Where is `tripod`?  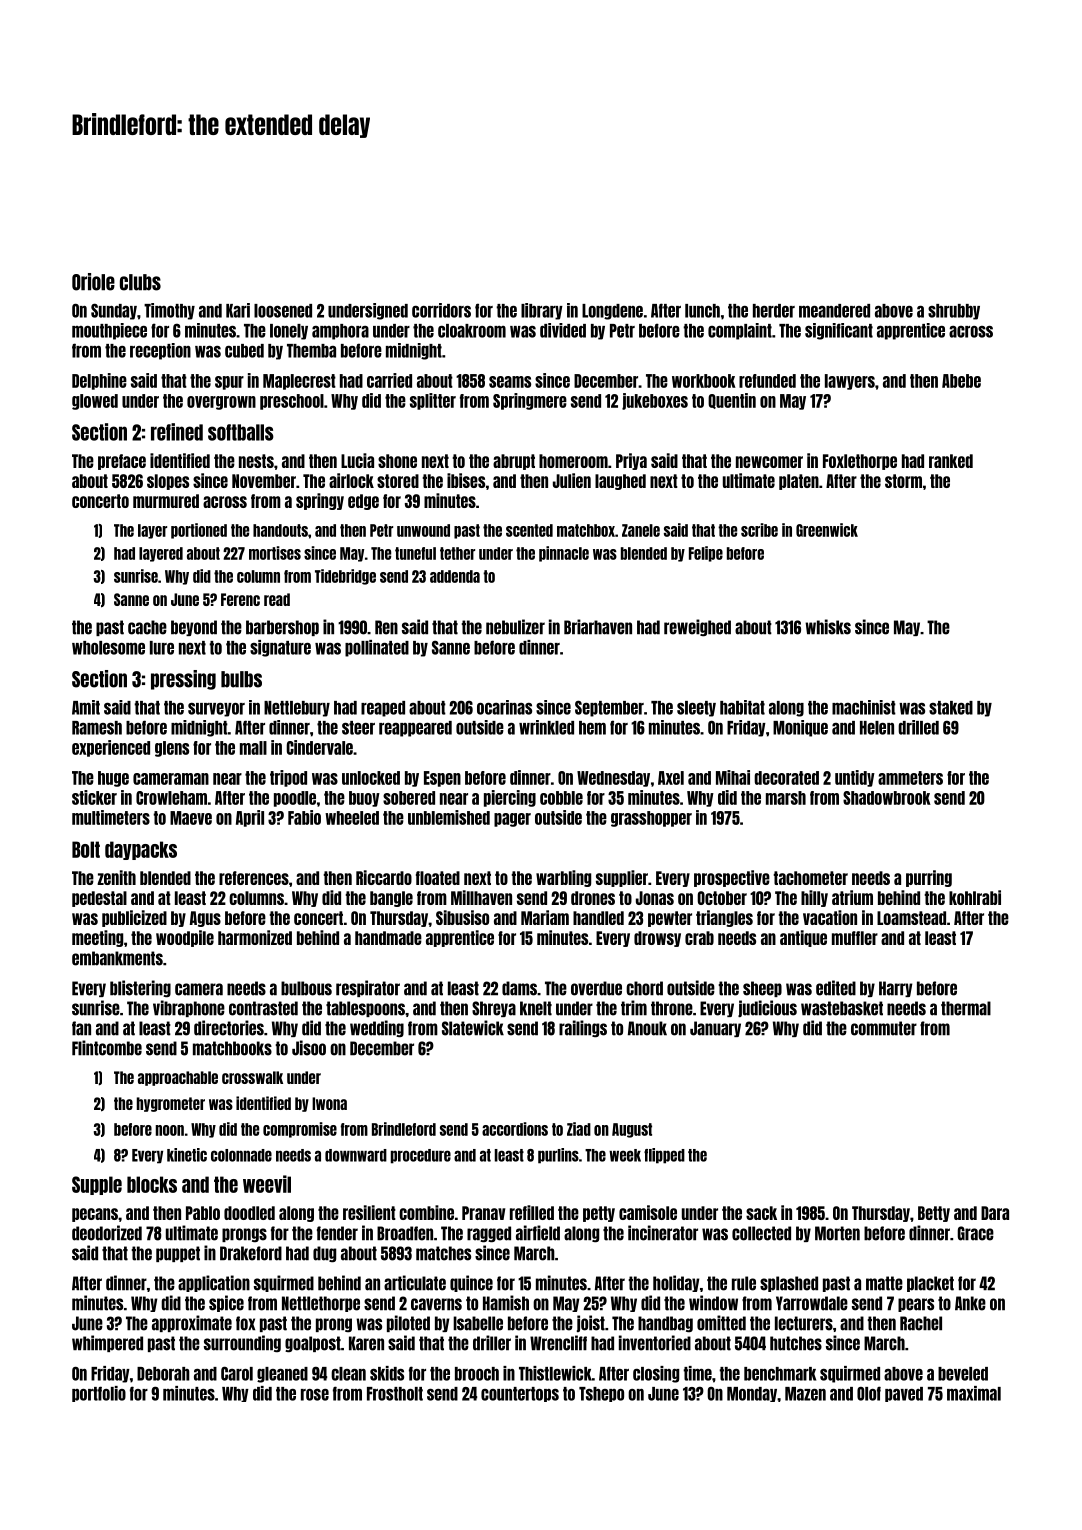 tripod is located at coordinates (288, 778).
